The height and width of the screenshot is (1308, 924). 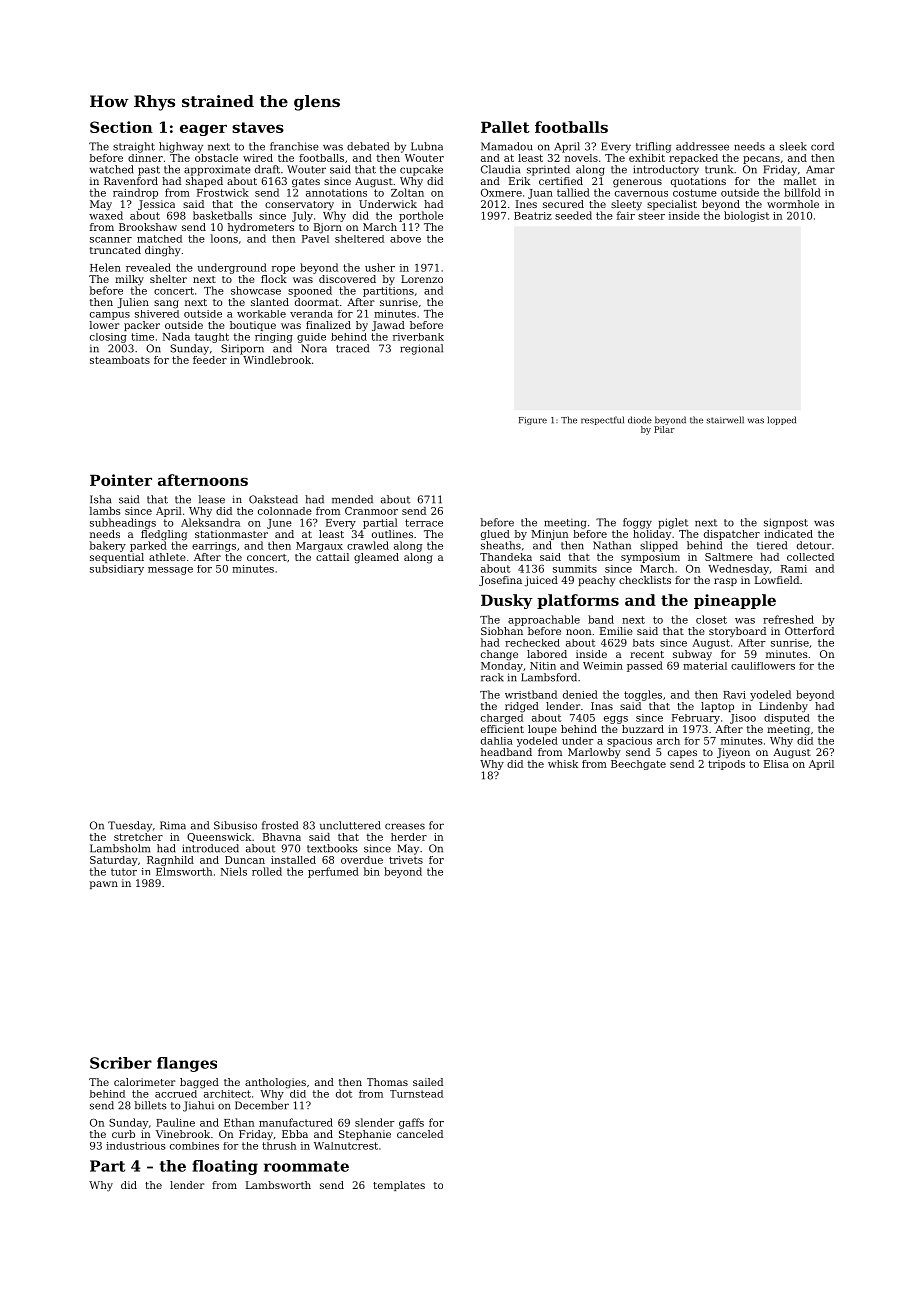 What do you see at coordinates (505, 127) in the screenshot?
I see `Pallet` at bounding box center [505, 127].
